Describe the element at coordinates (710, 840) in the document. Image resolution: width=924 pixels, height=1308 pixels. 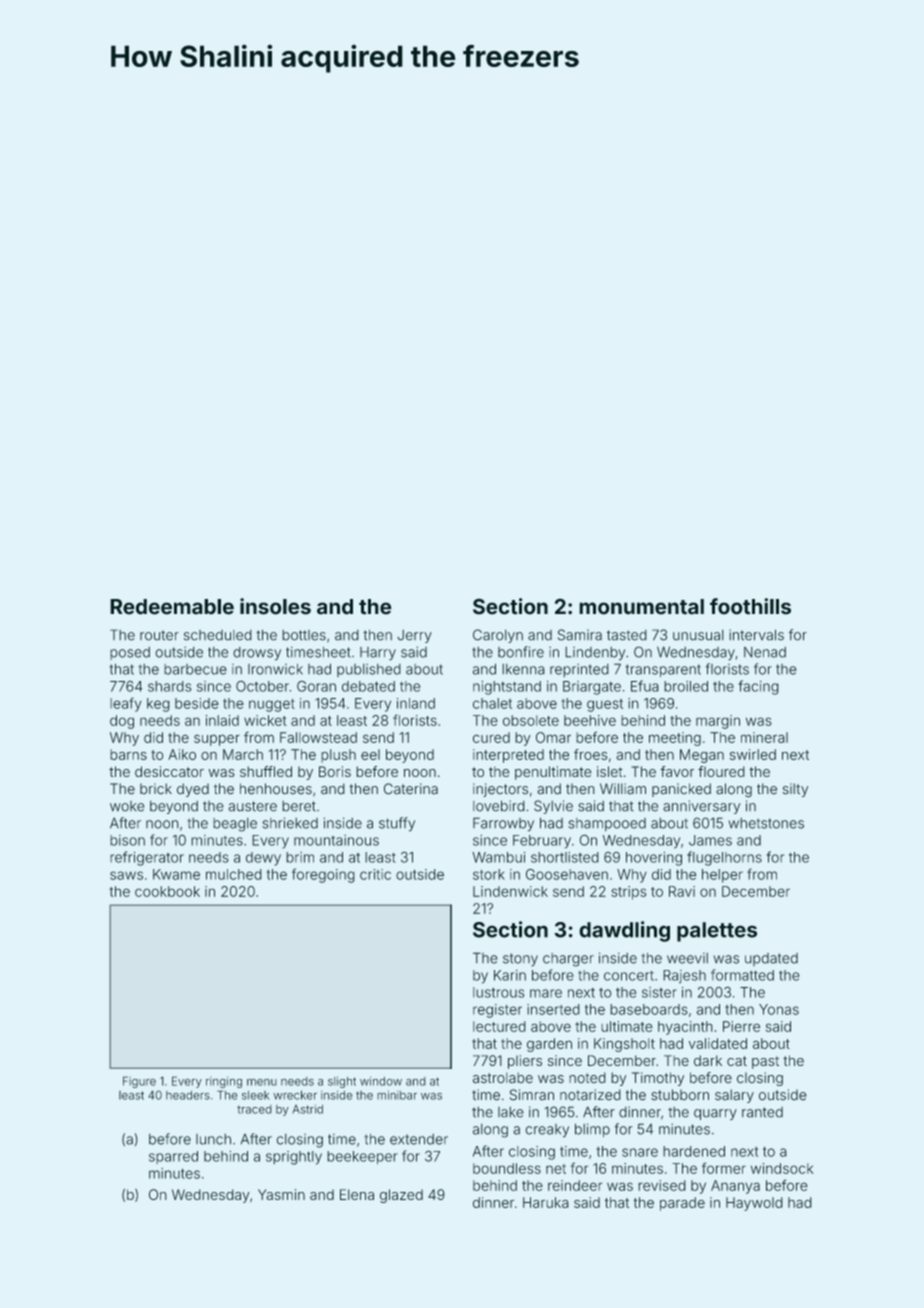
I see `James` at that location.
